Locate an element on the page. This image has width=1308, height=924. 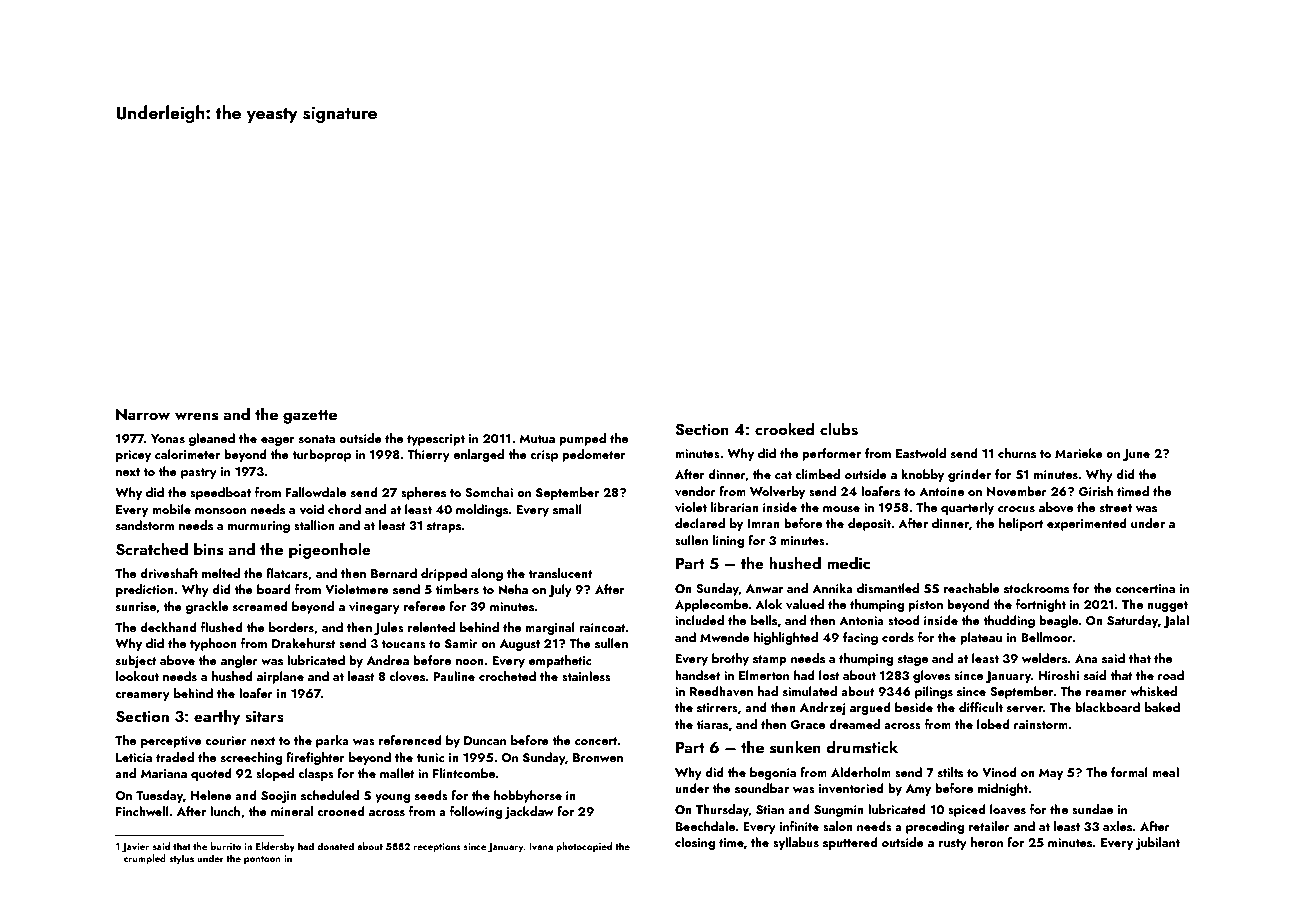
Saturday is located at coordinates (1132, 621).
